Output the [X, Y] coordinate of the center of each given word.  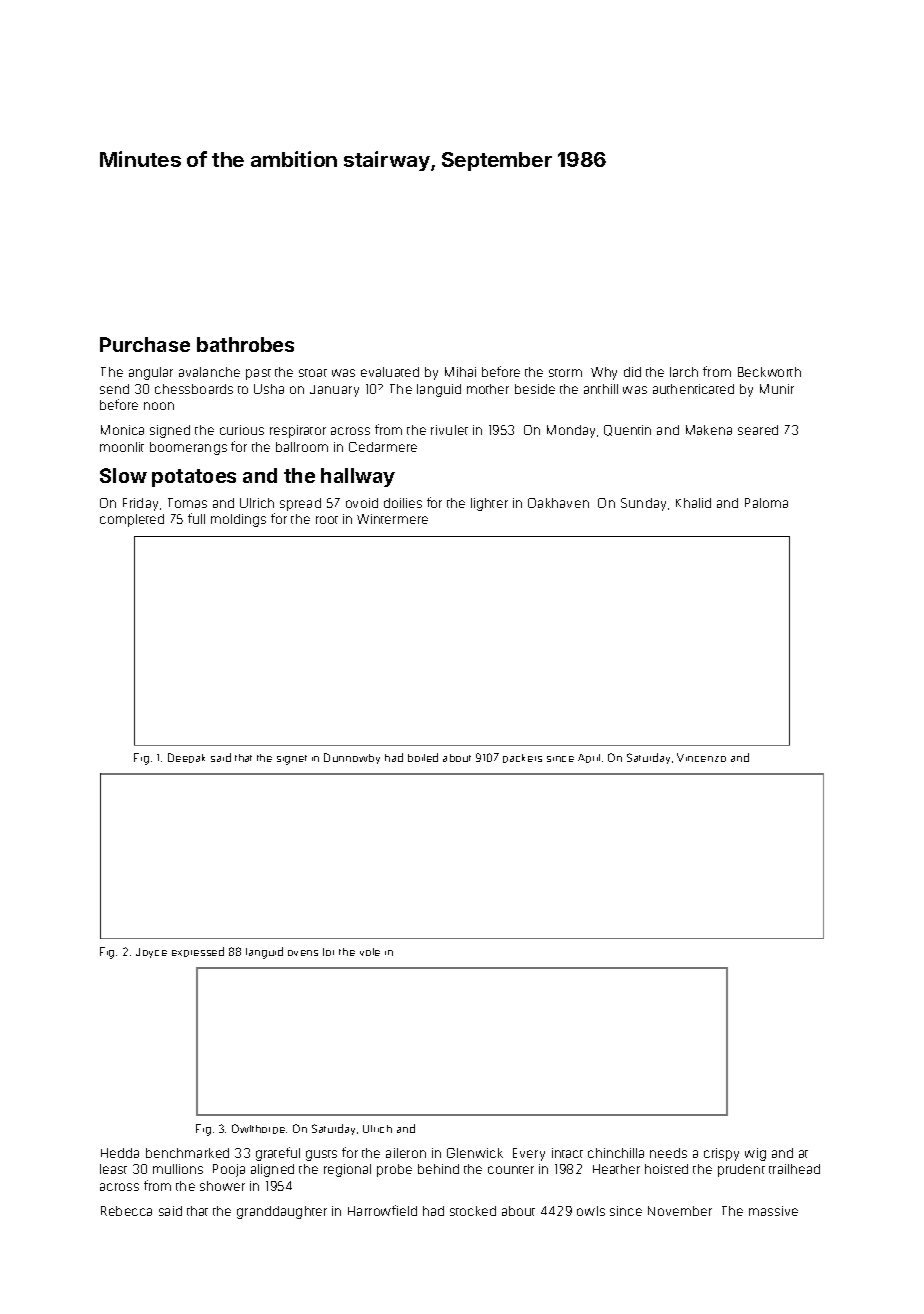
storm [565, 373]
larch [684, 372]
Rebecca [126, 1211]
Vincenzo [701, 757]
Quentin [627, 430]
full [196, 518]
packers [522, 758]
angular [151, 373]
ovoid [362, 503]
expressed [198, 952]
